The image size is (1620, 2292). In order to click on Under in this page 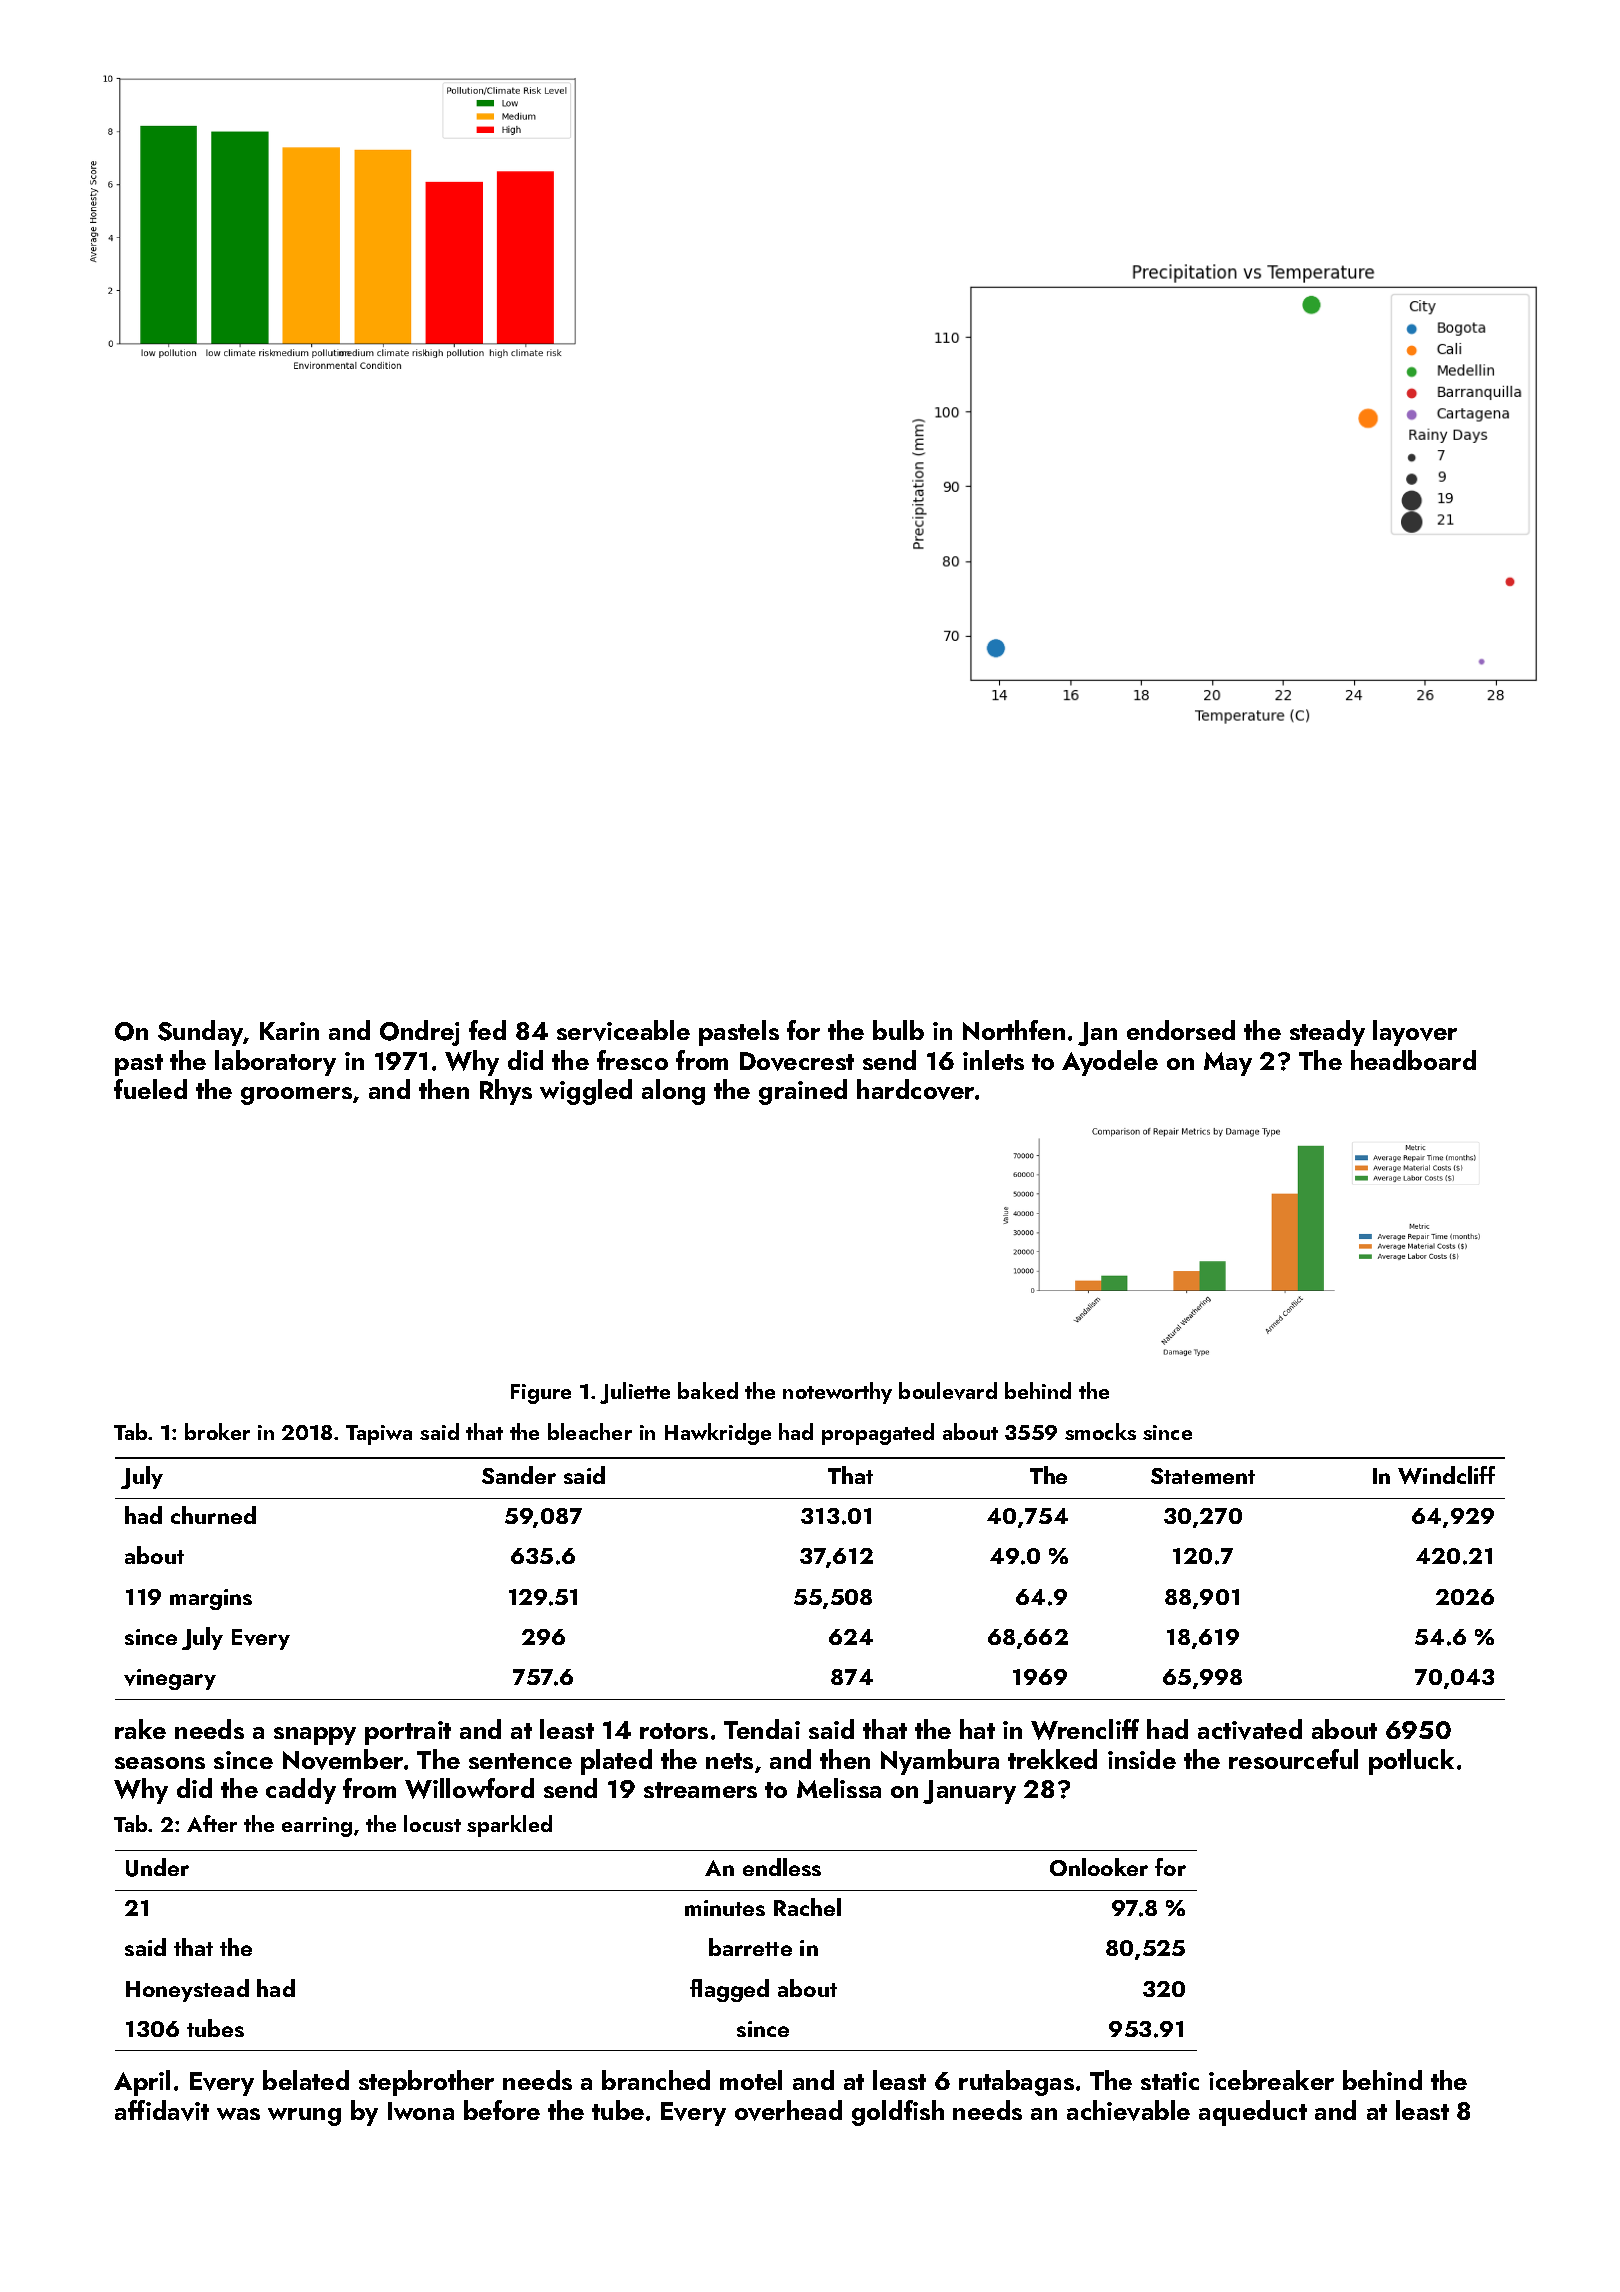, I will do `click(157, 1867)`.
